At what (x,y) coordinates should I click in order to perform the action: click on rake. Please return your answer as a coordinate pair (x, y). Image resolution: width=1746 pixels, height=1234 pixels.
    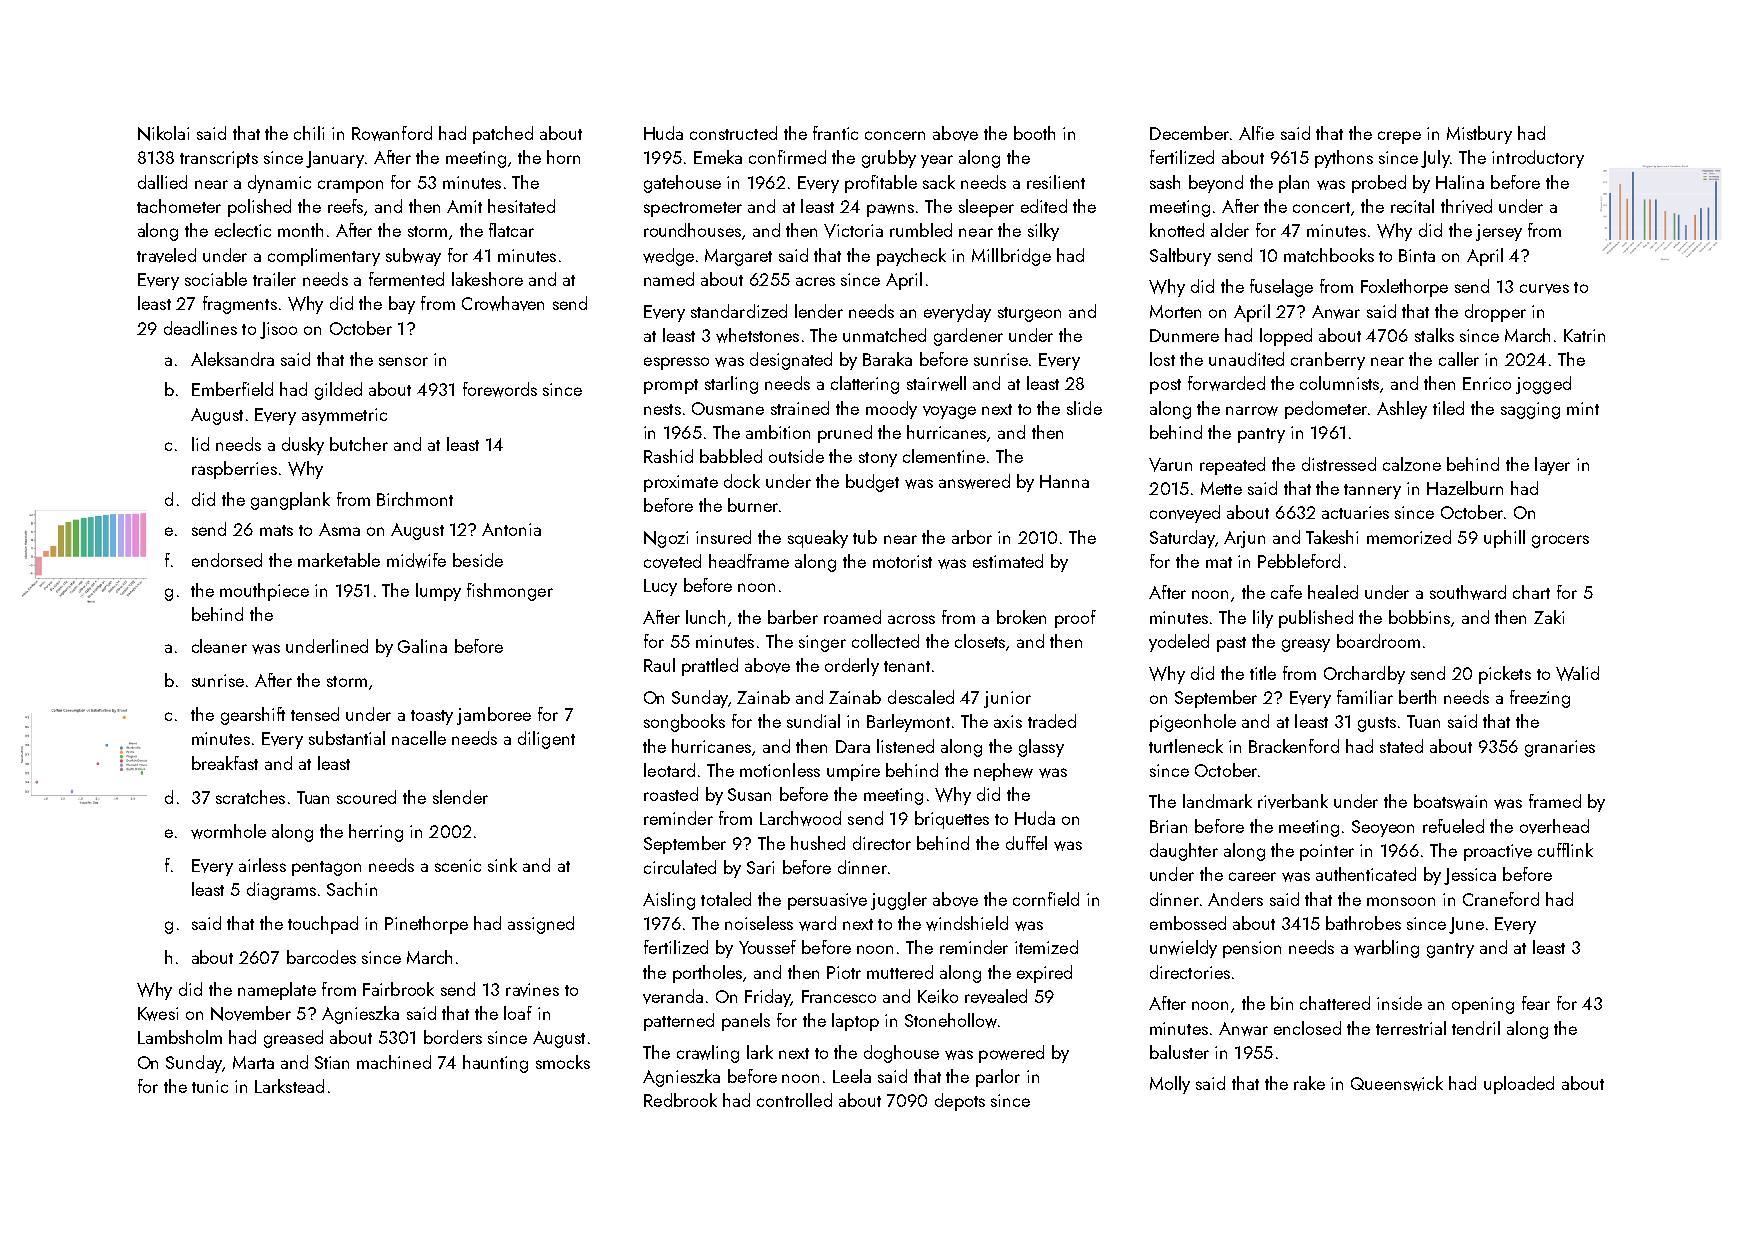
    Looking at the image, I should click on (1309, 1083).
